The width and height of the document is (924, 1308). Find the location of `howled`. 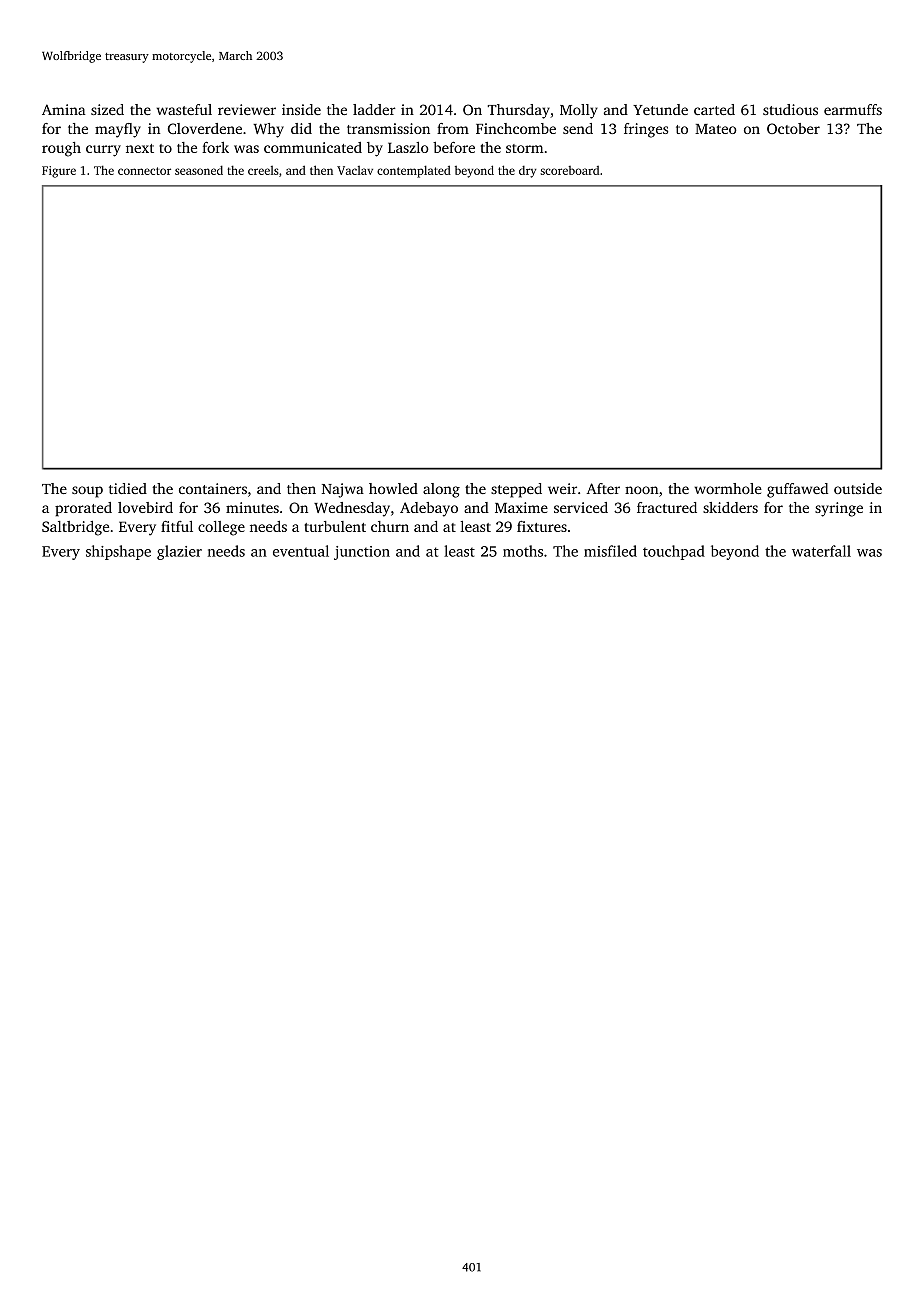

howled is located at coordinates (393, 488).
